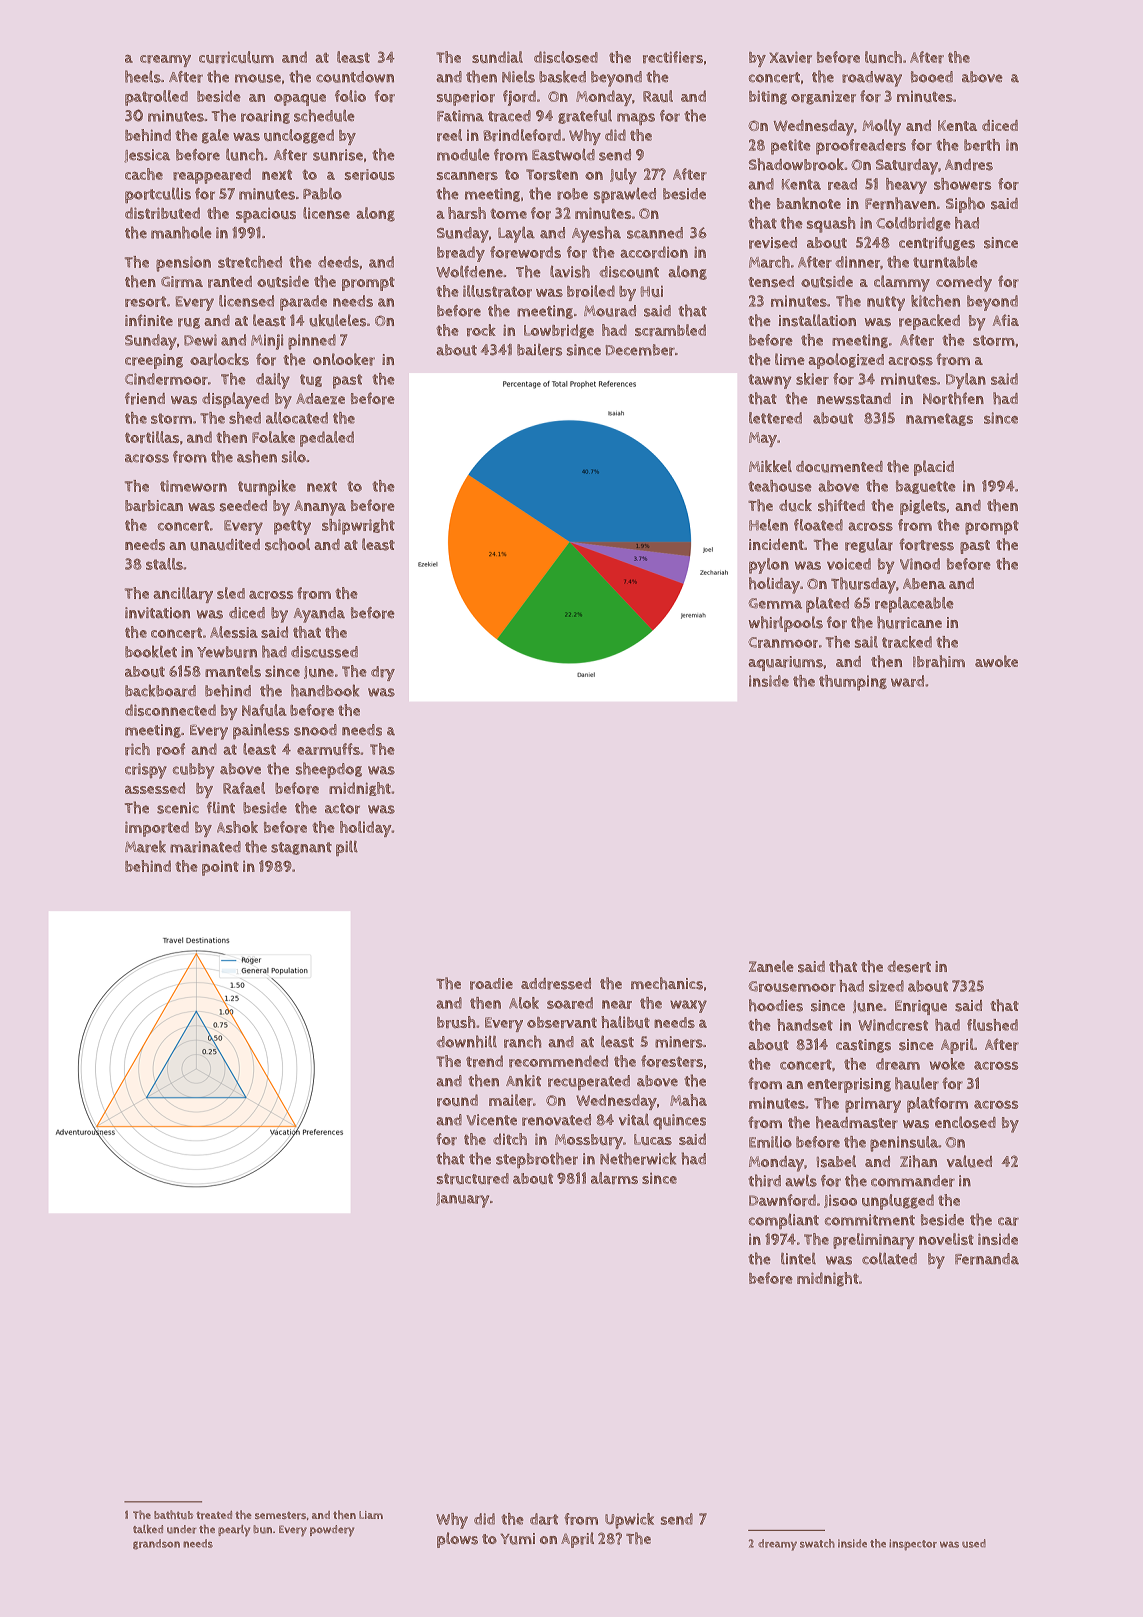 This screenshot has height=1617, width=1143. Describe the element at coordinates (160, 690) in the screenshot. I see `backboard` at that location.
